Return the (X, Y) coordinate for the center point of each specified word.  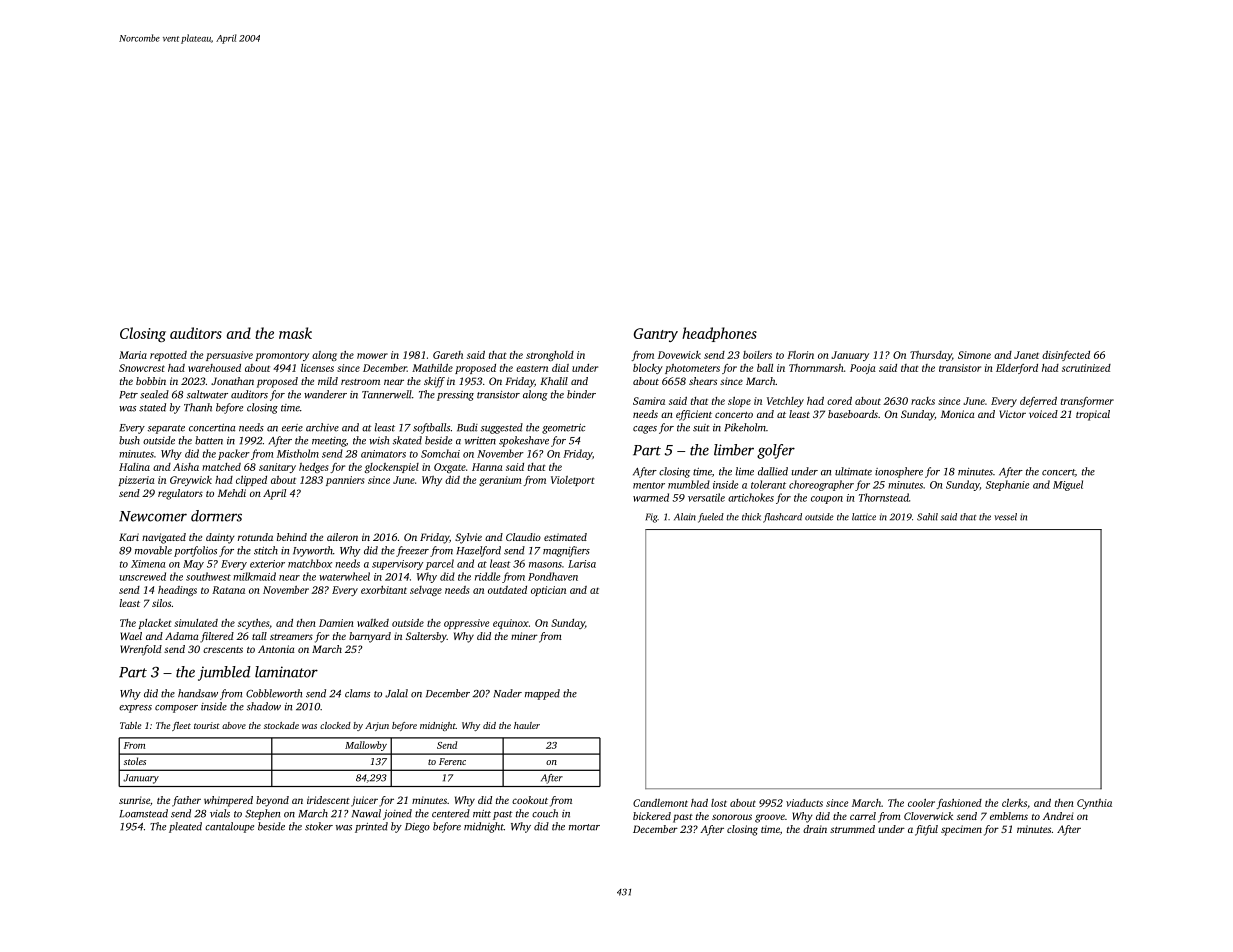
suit (701, 428)
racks (923, 401)
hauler (527, 725)
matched (221, 467)
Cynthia (1094, 804)
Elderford (1017, 369)
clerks (1014, 803)
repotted (168, 356)
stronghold (550, 356)
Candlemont (660, 803)
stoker (319, 826)
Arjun (377, 726)
